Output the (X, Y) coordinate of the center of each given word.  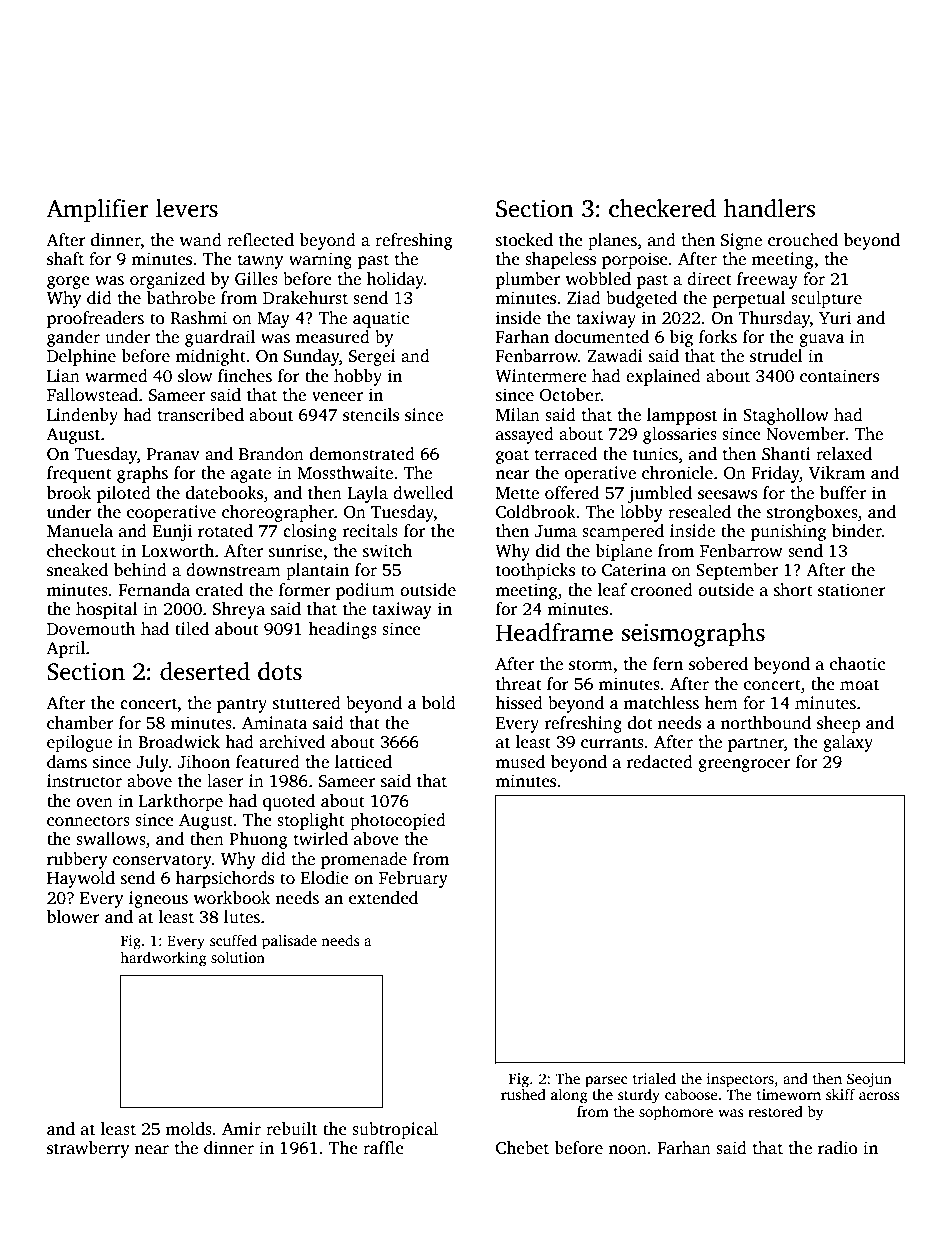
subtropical (395, 1130)
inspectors (740, 1080)
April (65, 649)
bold (439, 703)
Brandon (271, 454)
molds (189, 1129)
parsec (606, 1082)
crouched (803, 240)
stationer (852, 590)
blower (73, 917)
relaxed (844, 454)
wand (200, 239)
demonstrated (362, 454)
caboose (691, 1094)
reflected (260, 240)
